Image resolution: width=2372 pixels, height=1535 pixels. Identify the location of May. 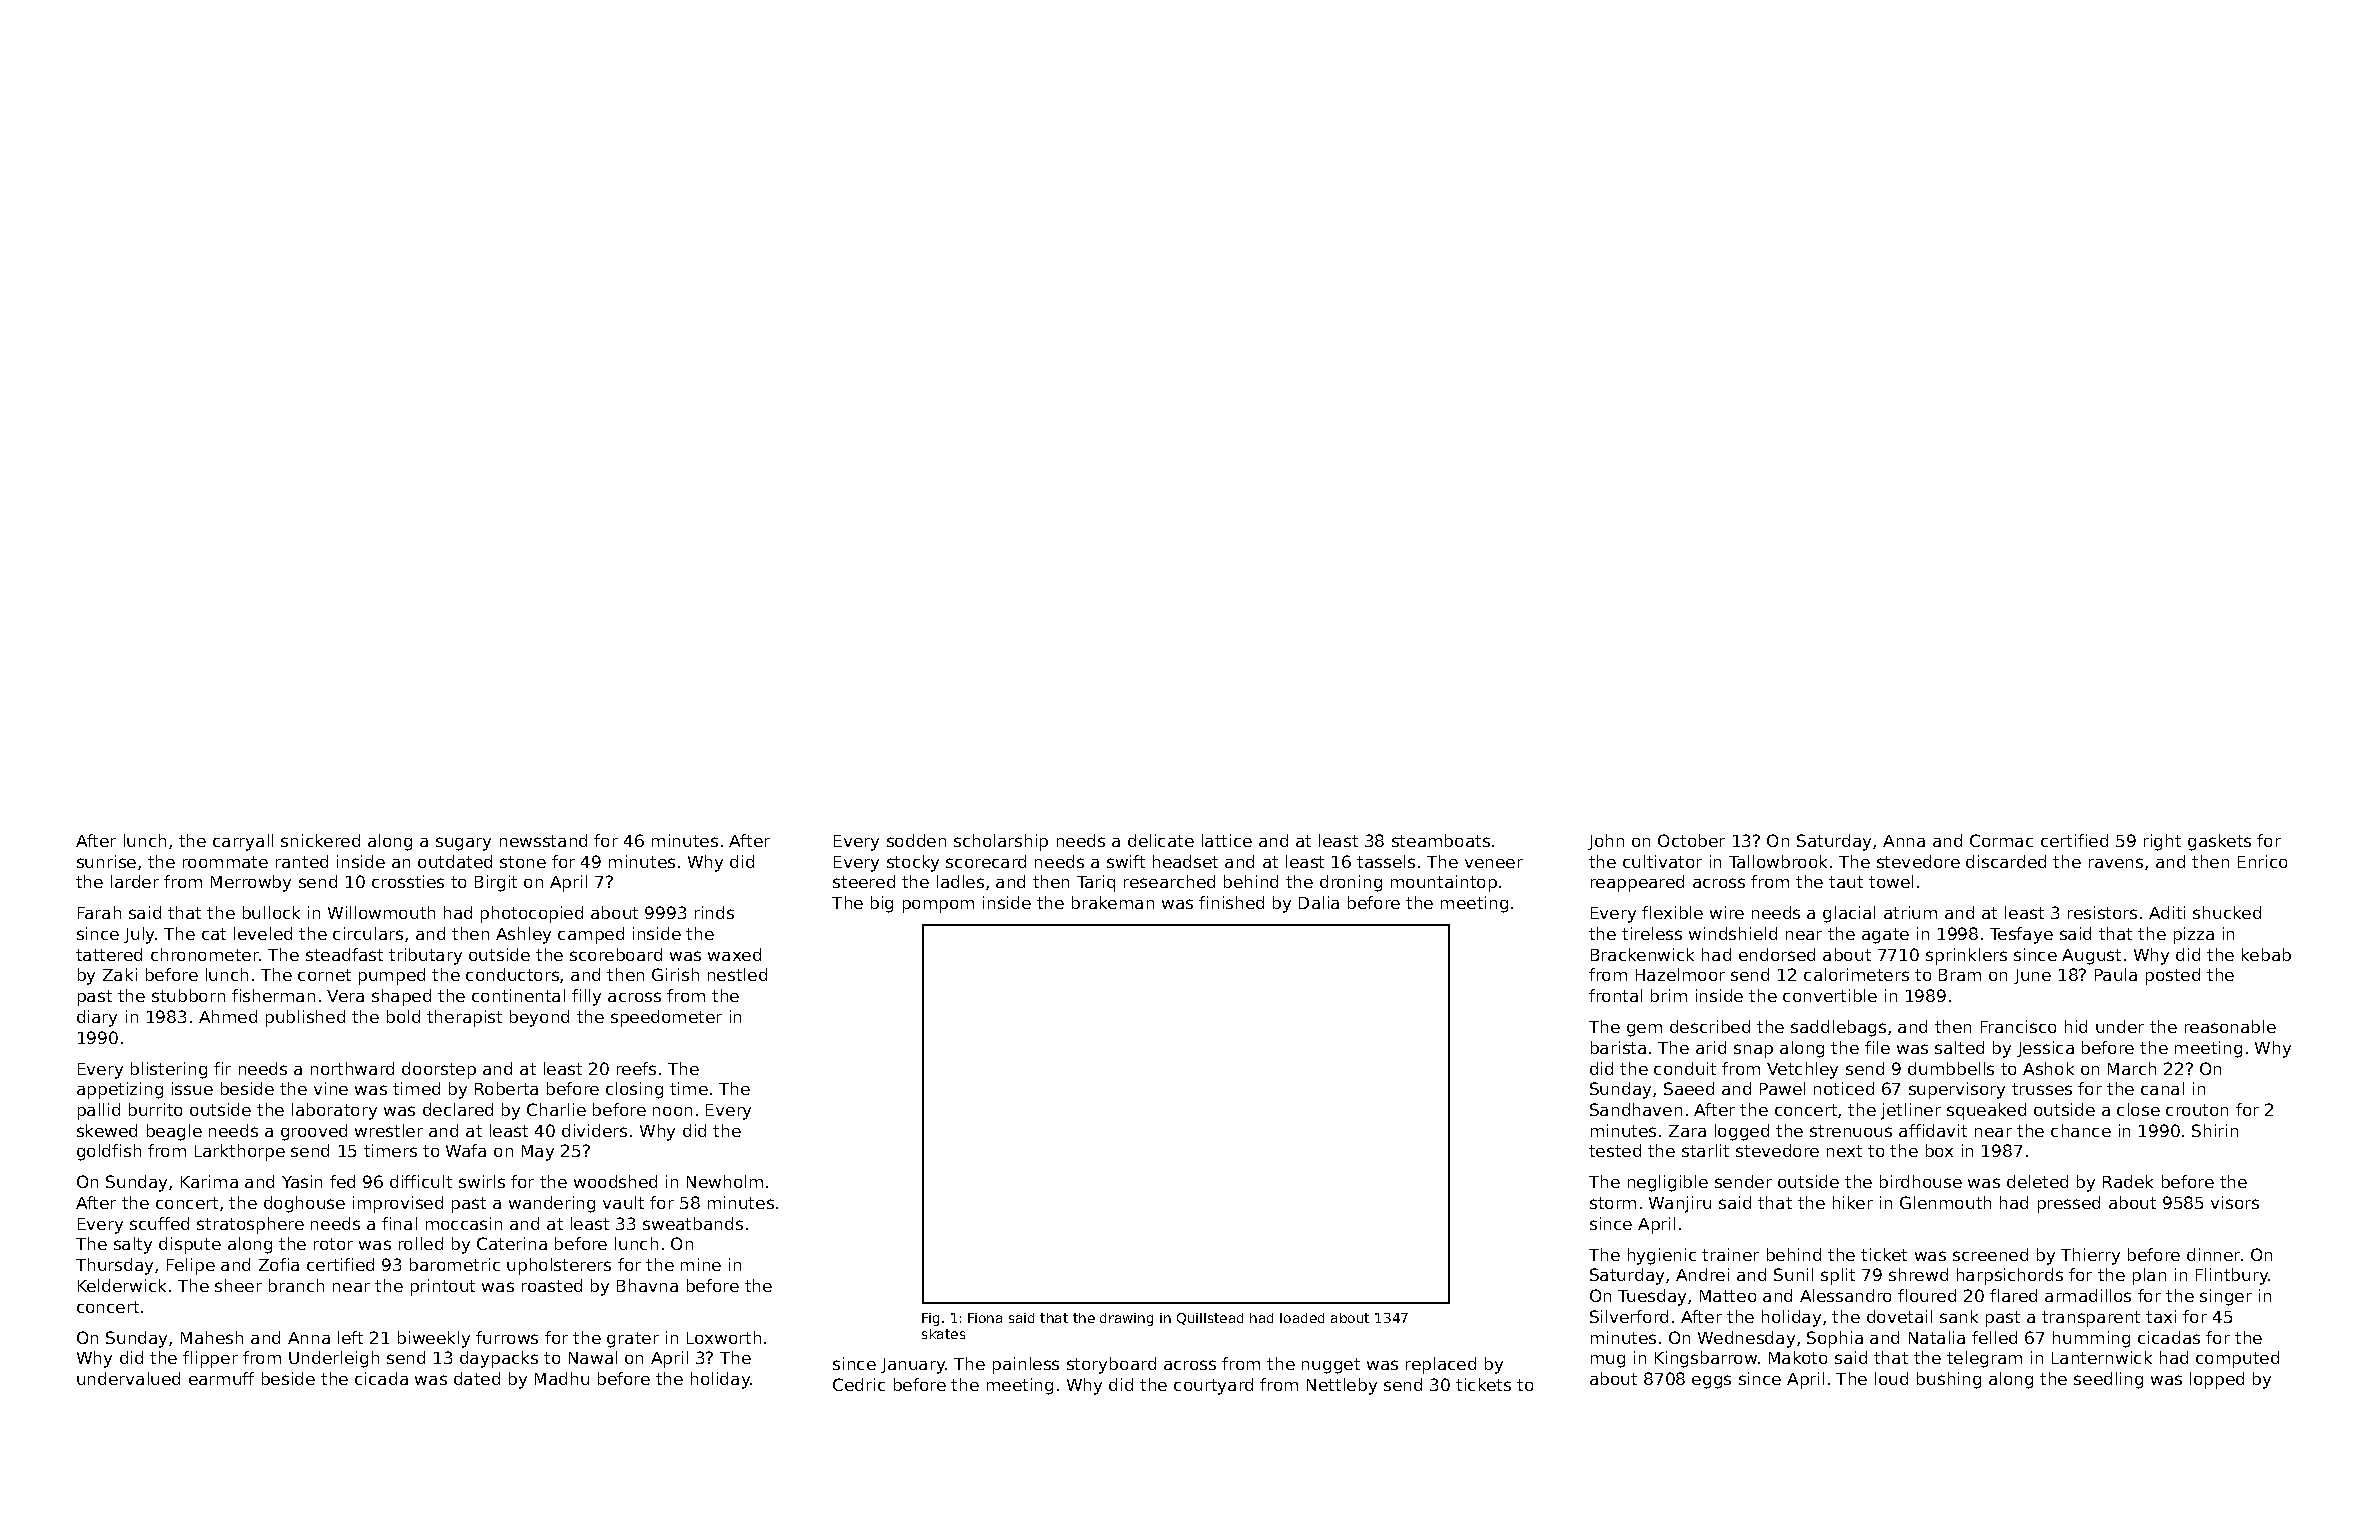
(538, 1153).
